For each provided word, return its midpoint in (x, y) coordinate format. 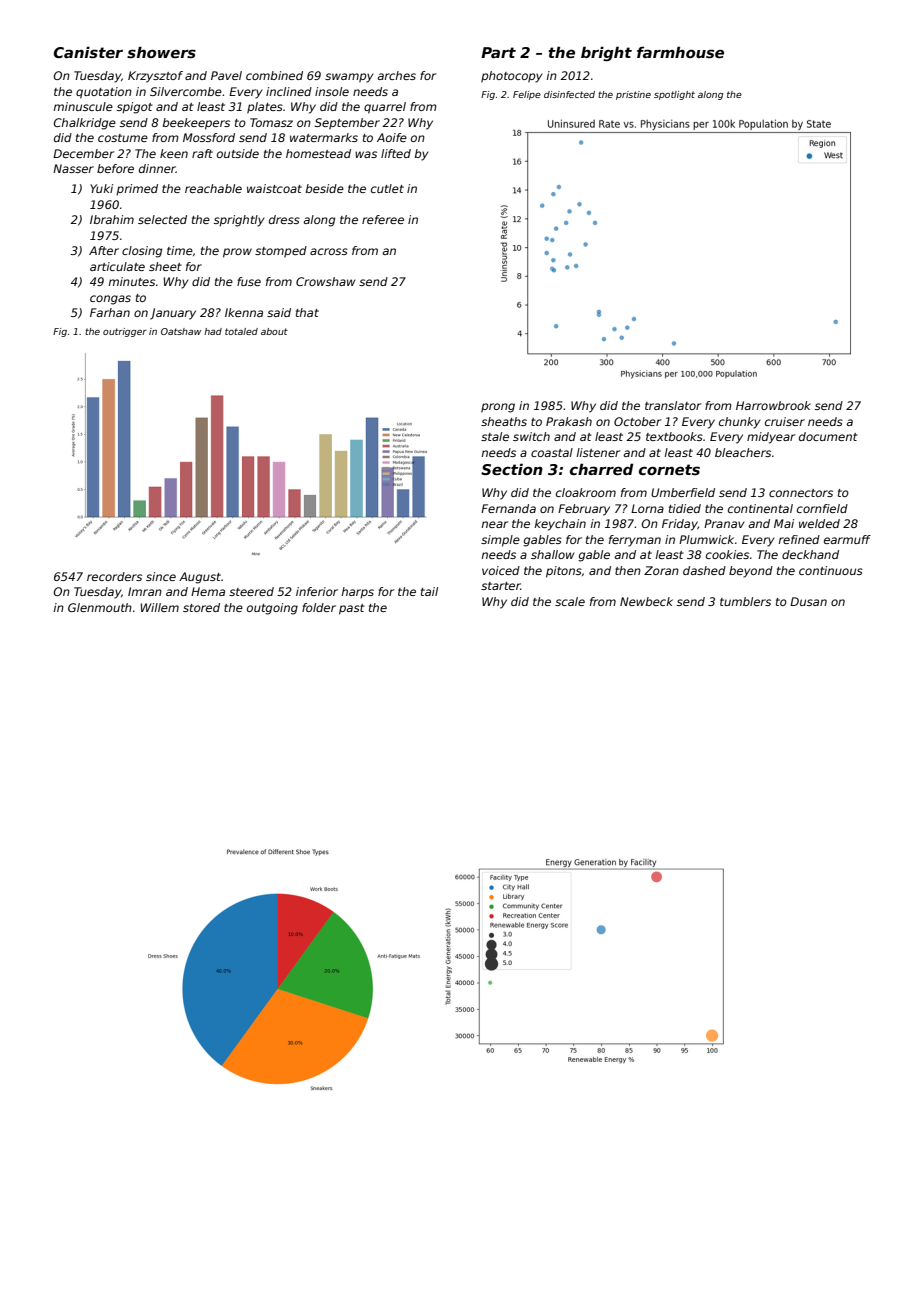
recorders (114, 576)
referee (383, 219)
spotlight (674, 95)
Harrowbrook (773, 405)
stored (201, 607)
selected (162, 219)
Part (498, 52)
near (494, 524)
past (352, 609)
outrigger (125, 332)
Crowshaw (325, 281)
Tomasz (271, 122)
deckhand (810, 554)
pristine (633, 95)
